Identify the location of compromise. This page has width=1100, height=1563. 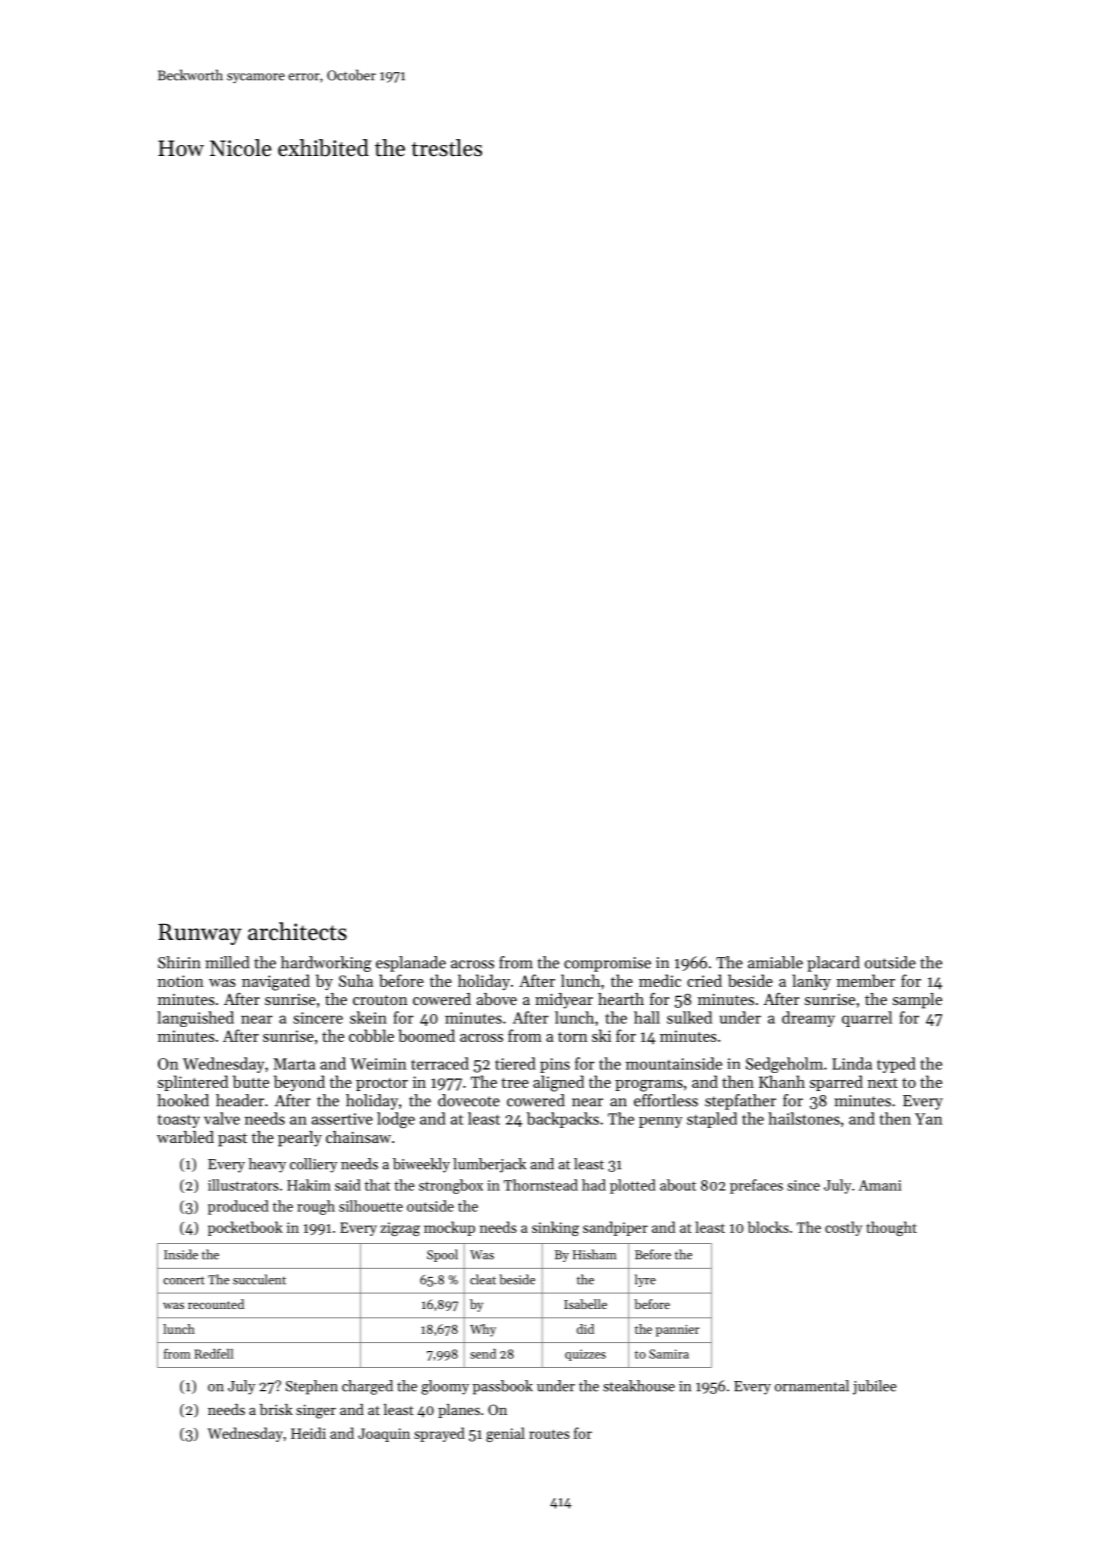
(607, 964).
